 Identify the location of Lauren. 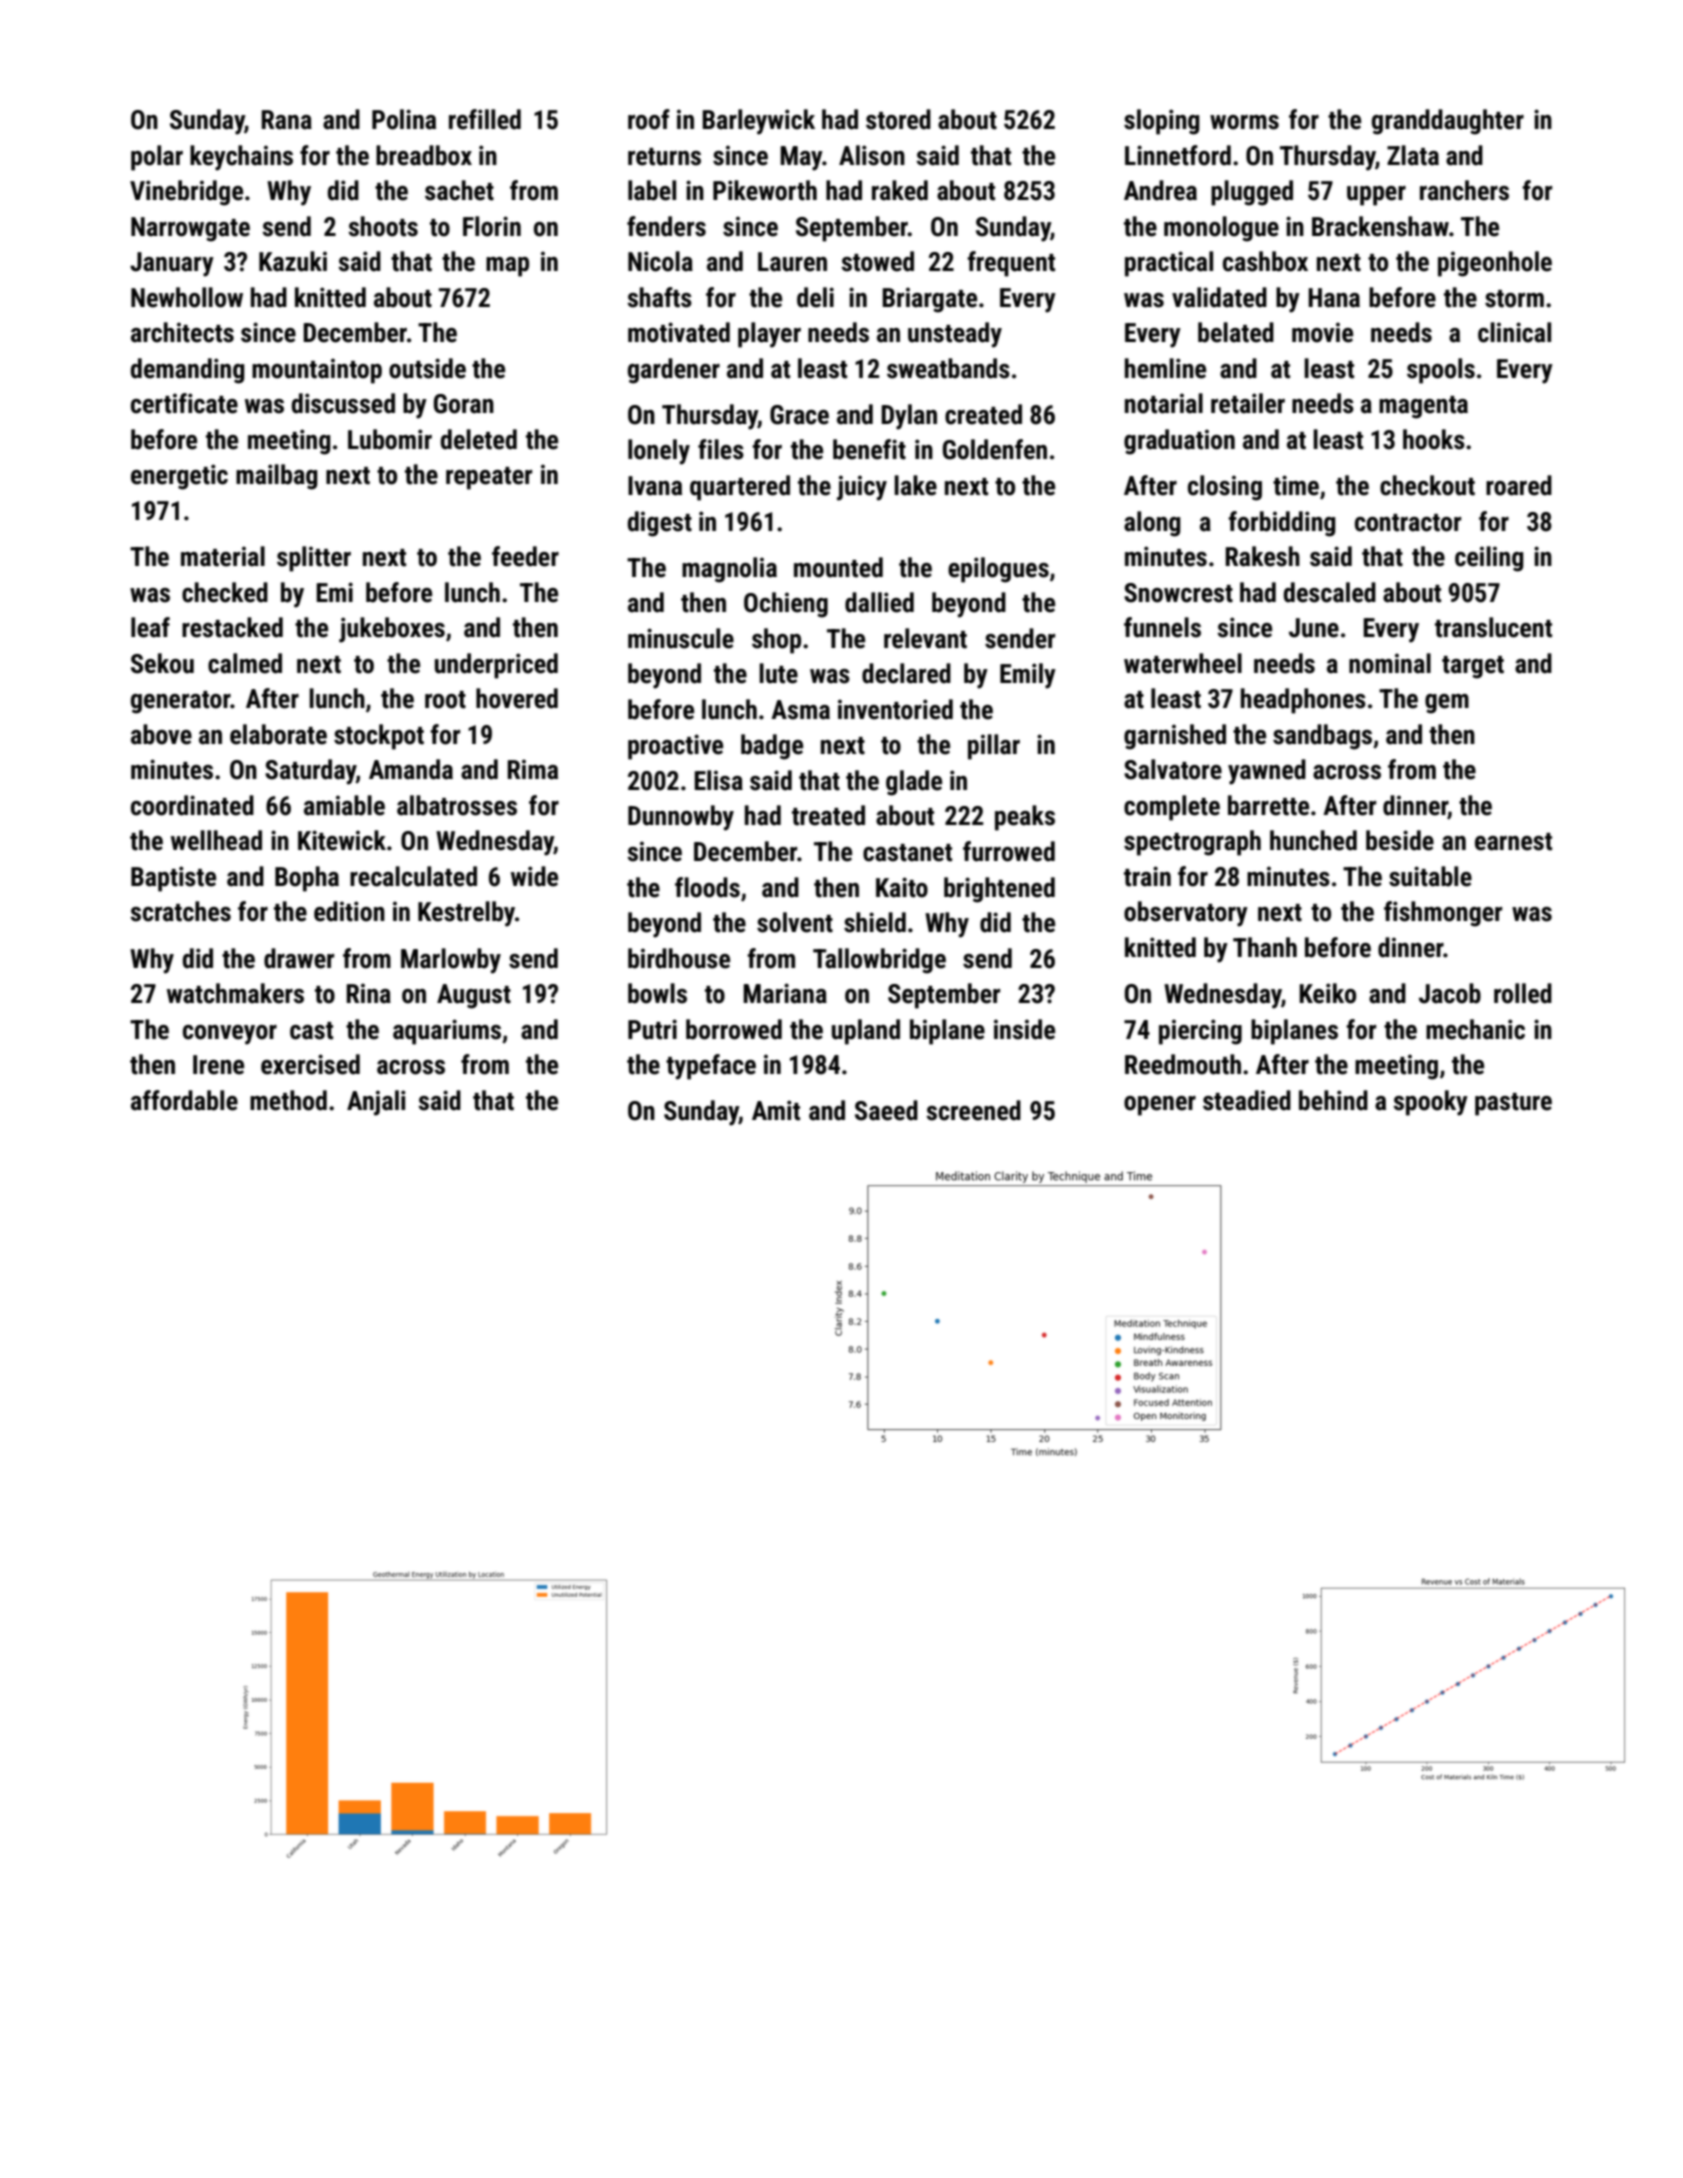
(792, 262).
